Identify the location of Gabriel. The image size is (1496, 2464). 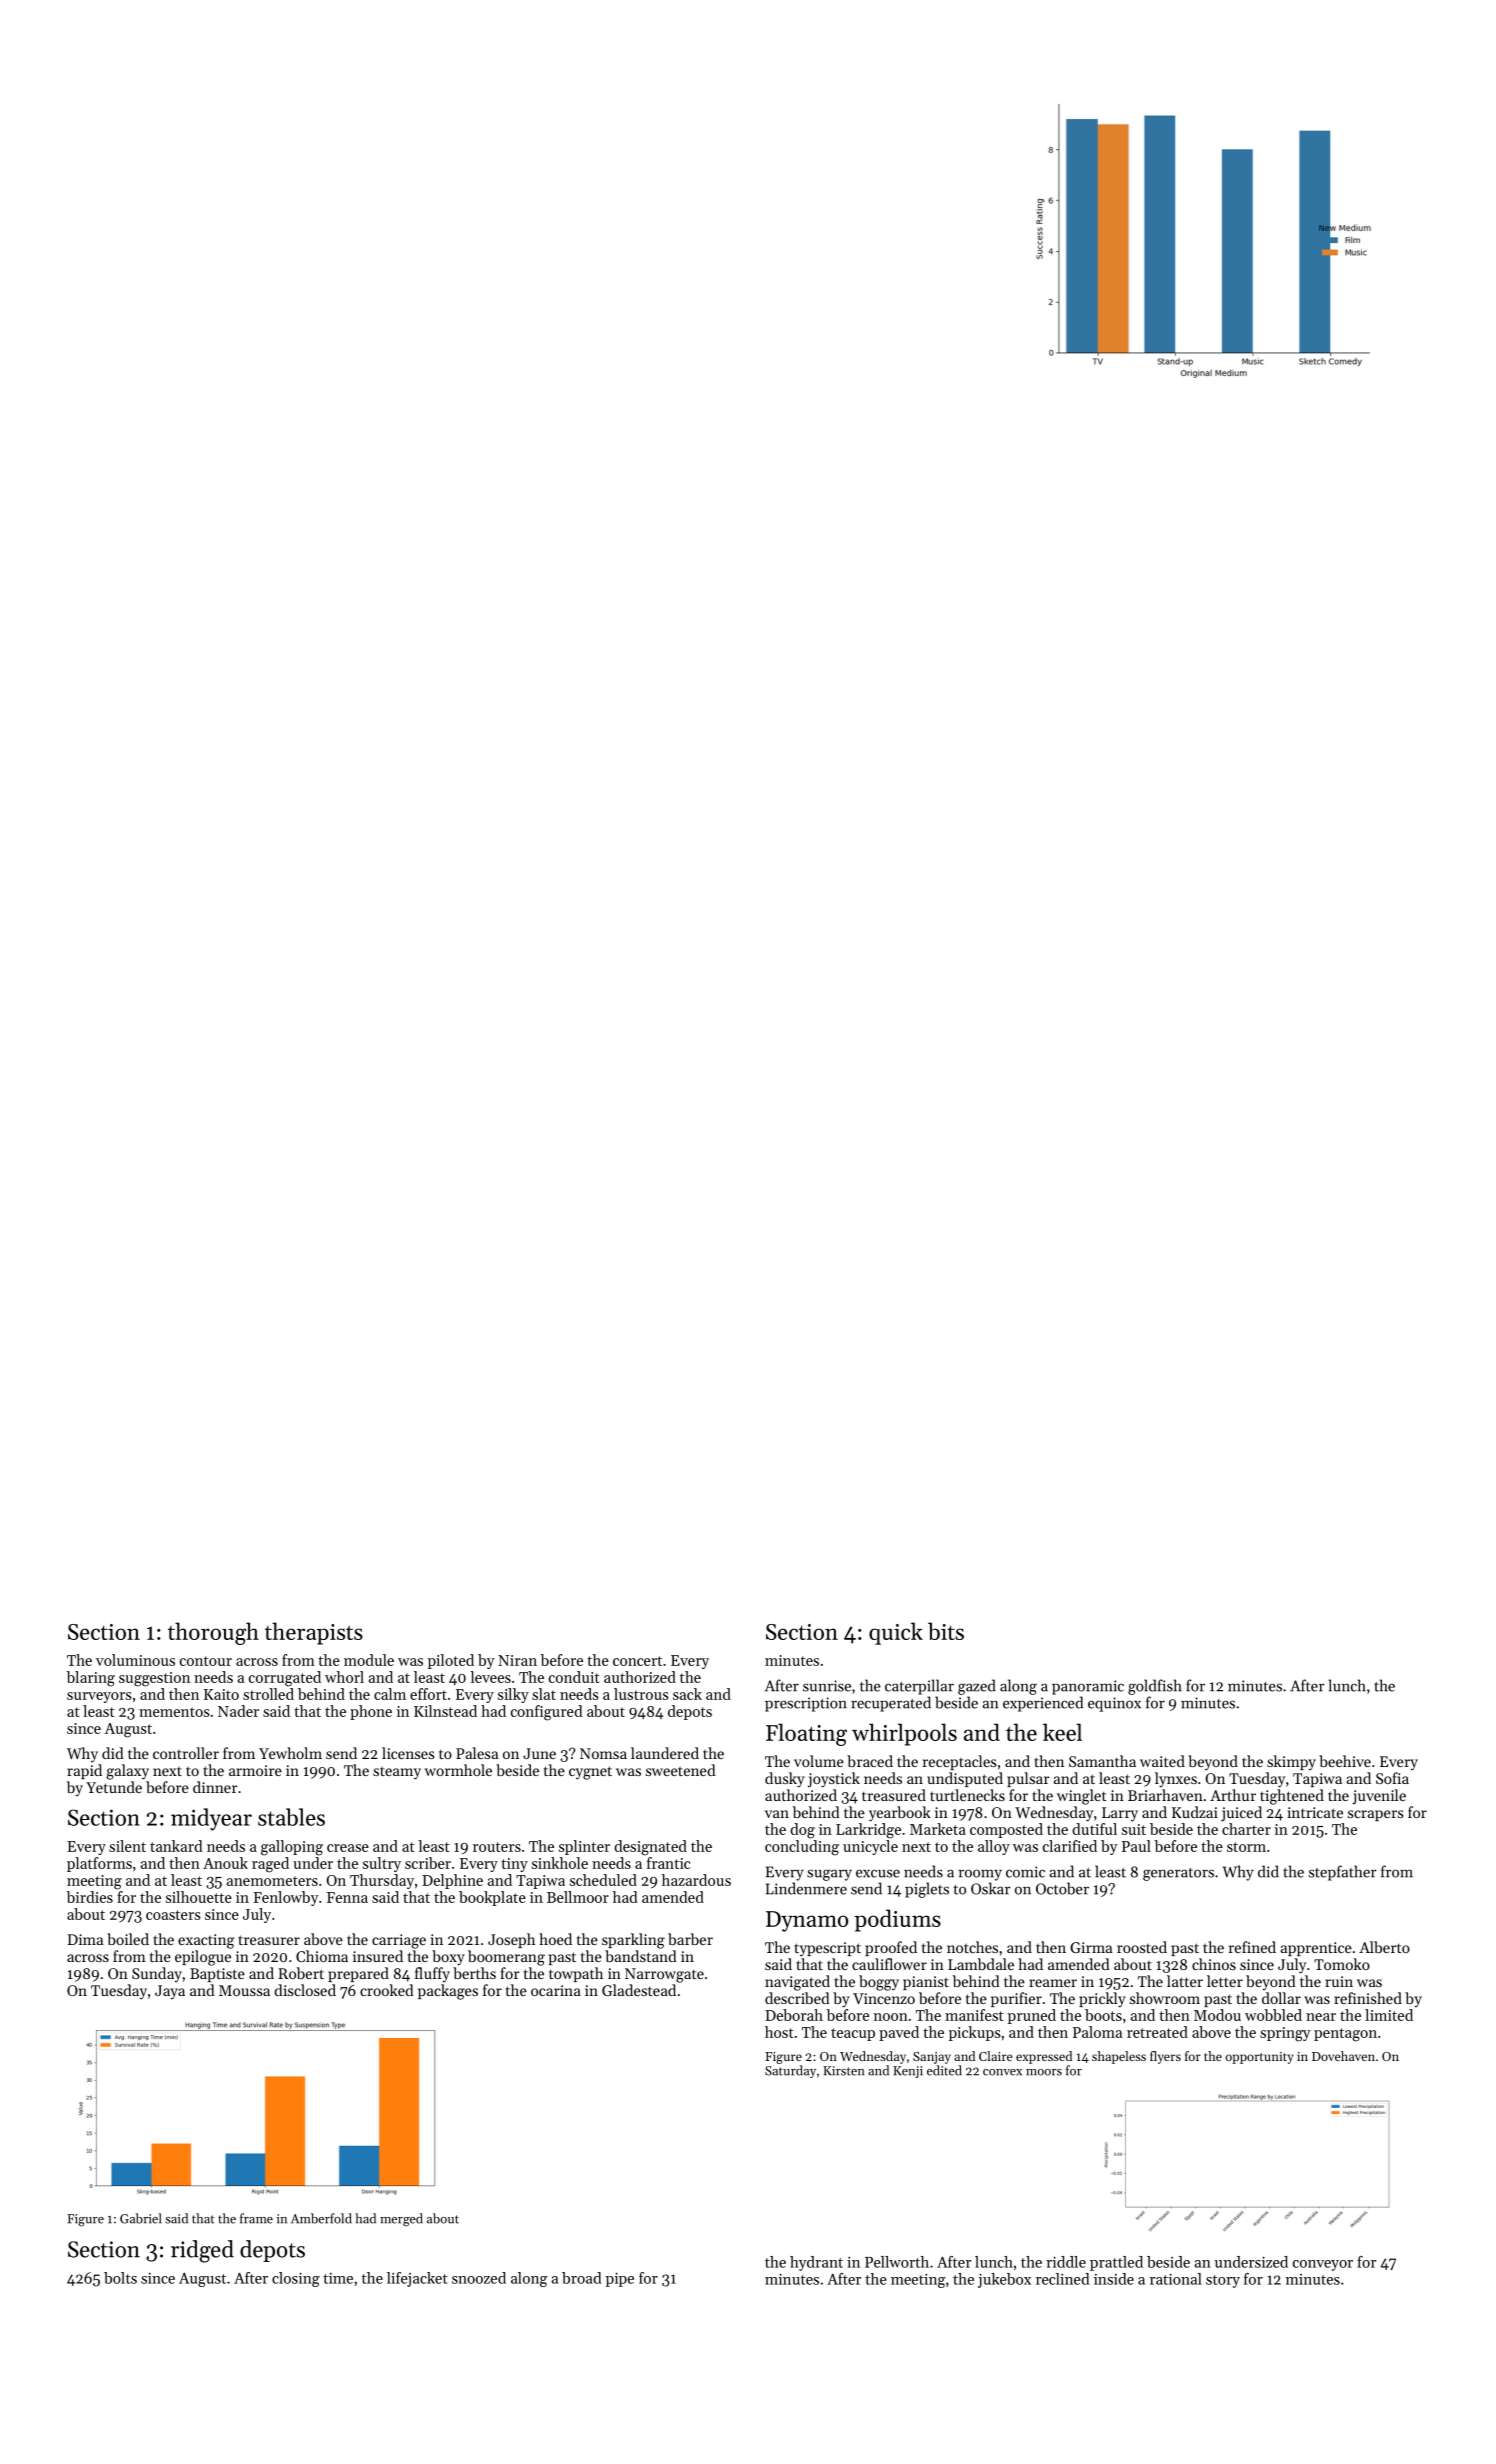
(140, 2218).
